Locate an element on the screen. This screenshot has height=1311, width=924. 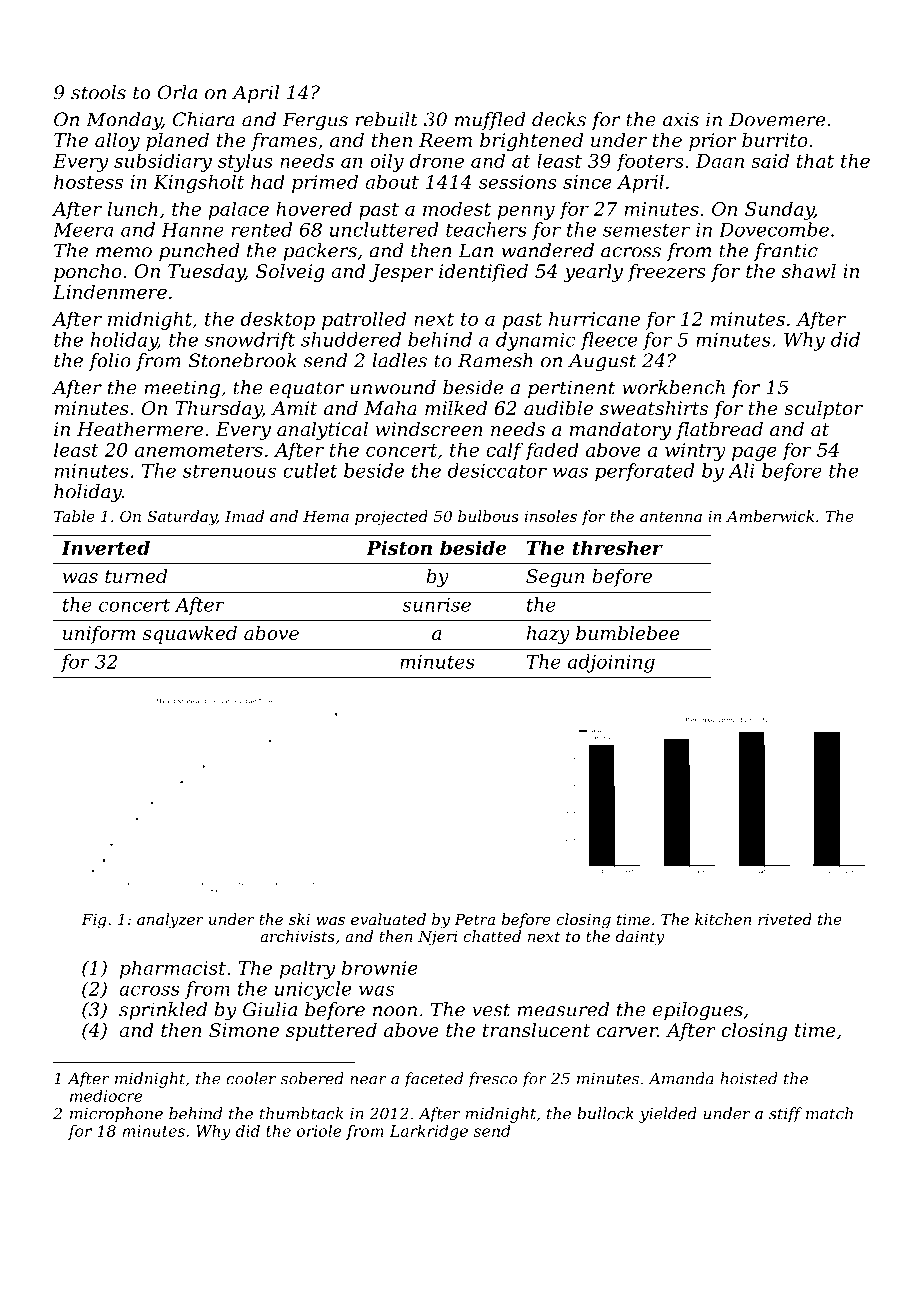
Kingsholt is located at coordinates (198, 183).
